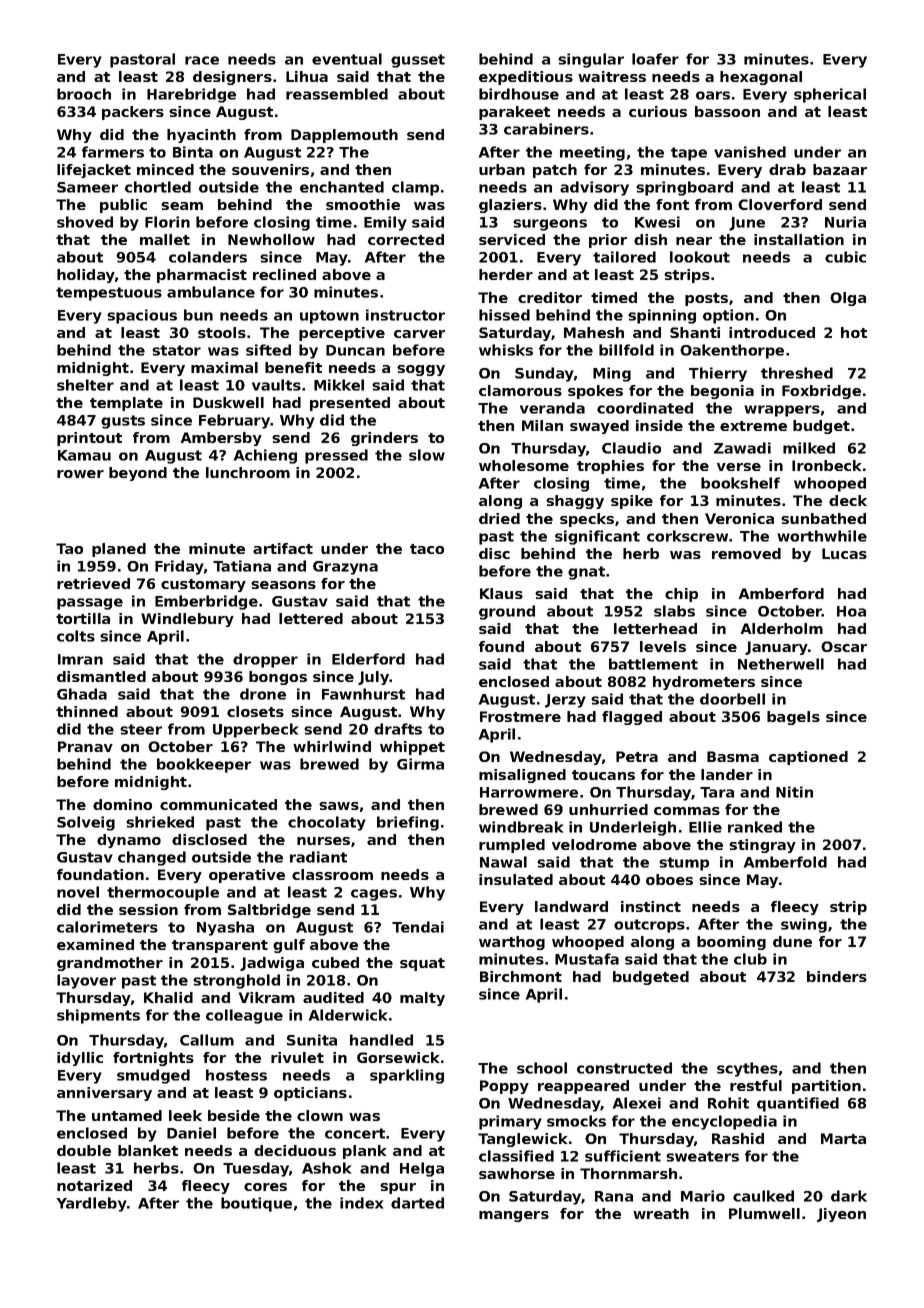 The width and height of the screenshot is (924, 1308). I want to click on tape, so click(689, 154).
